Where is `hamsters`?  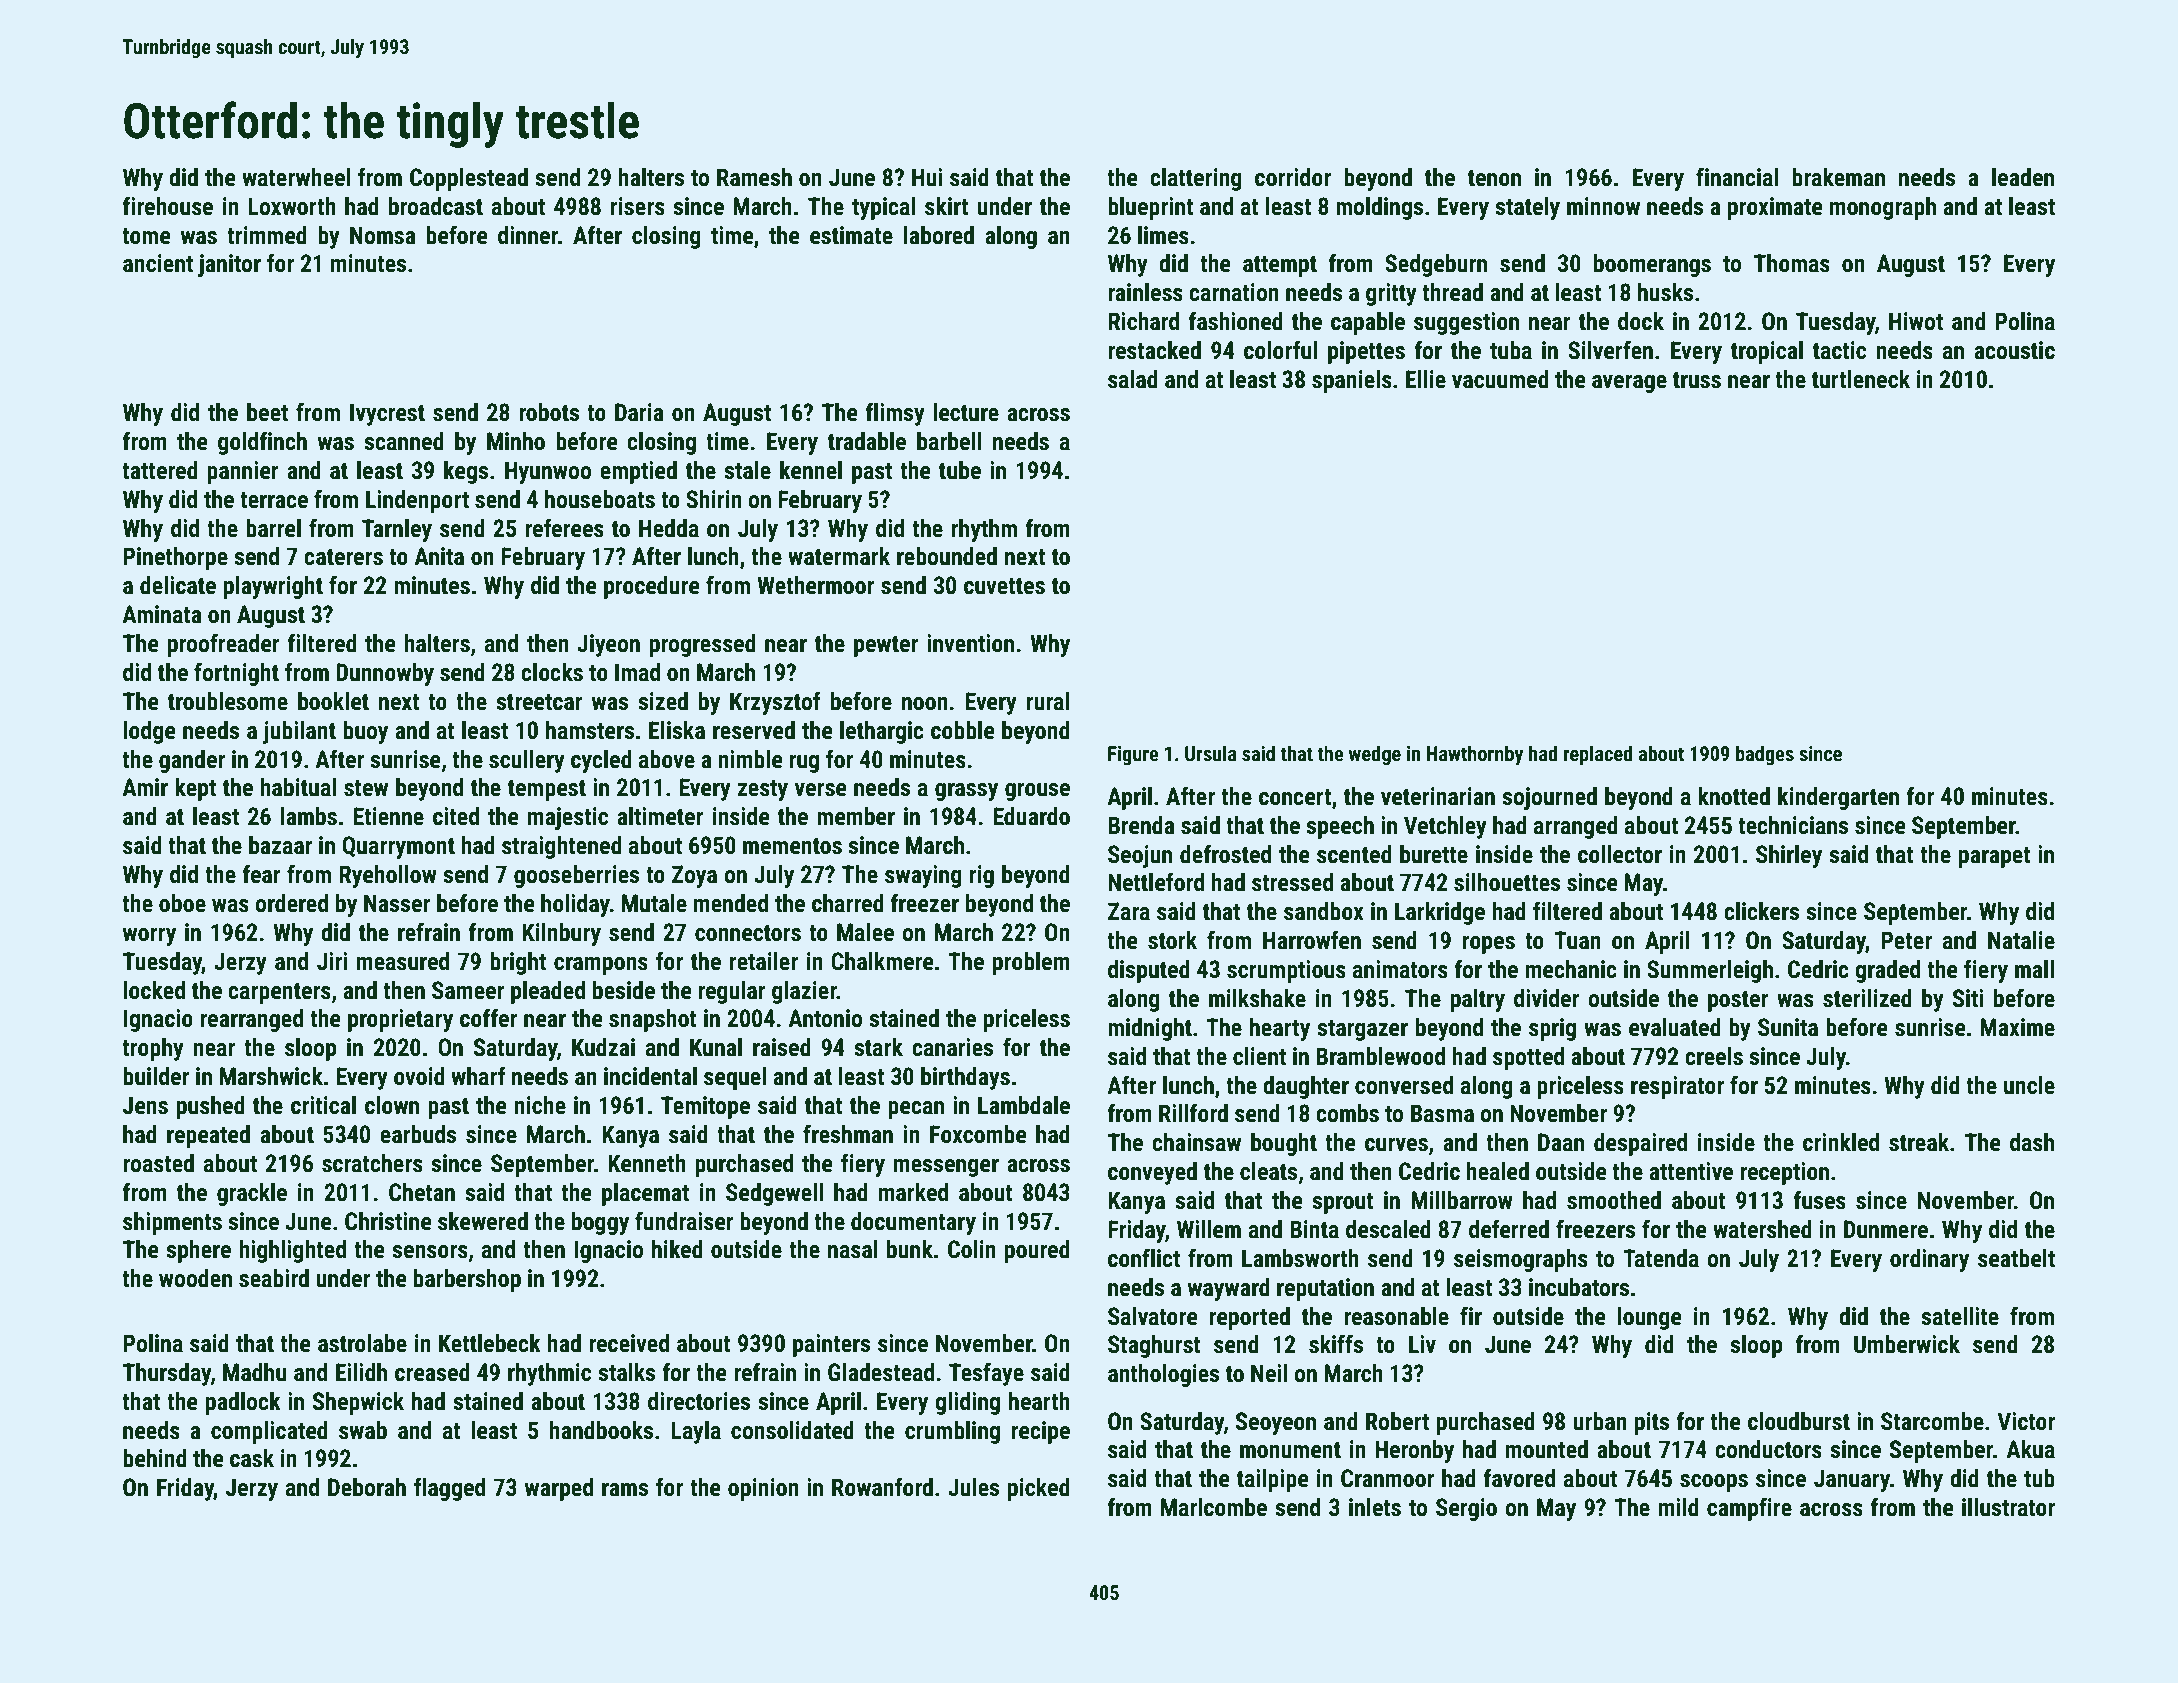
hamsters is located at coordinates (590, 730).
